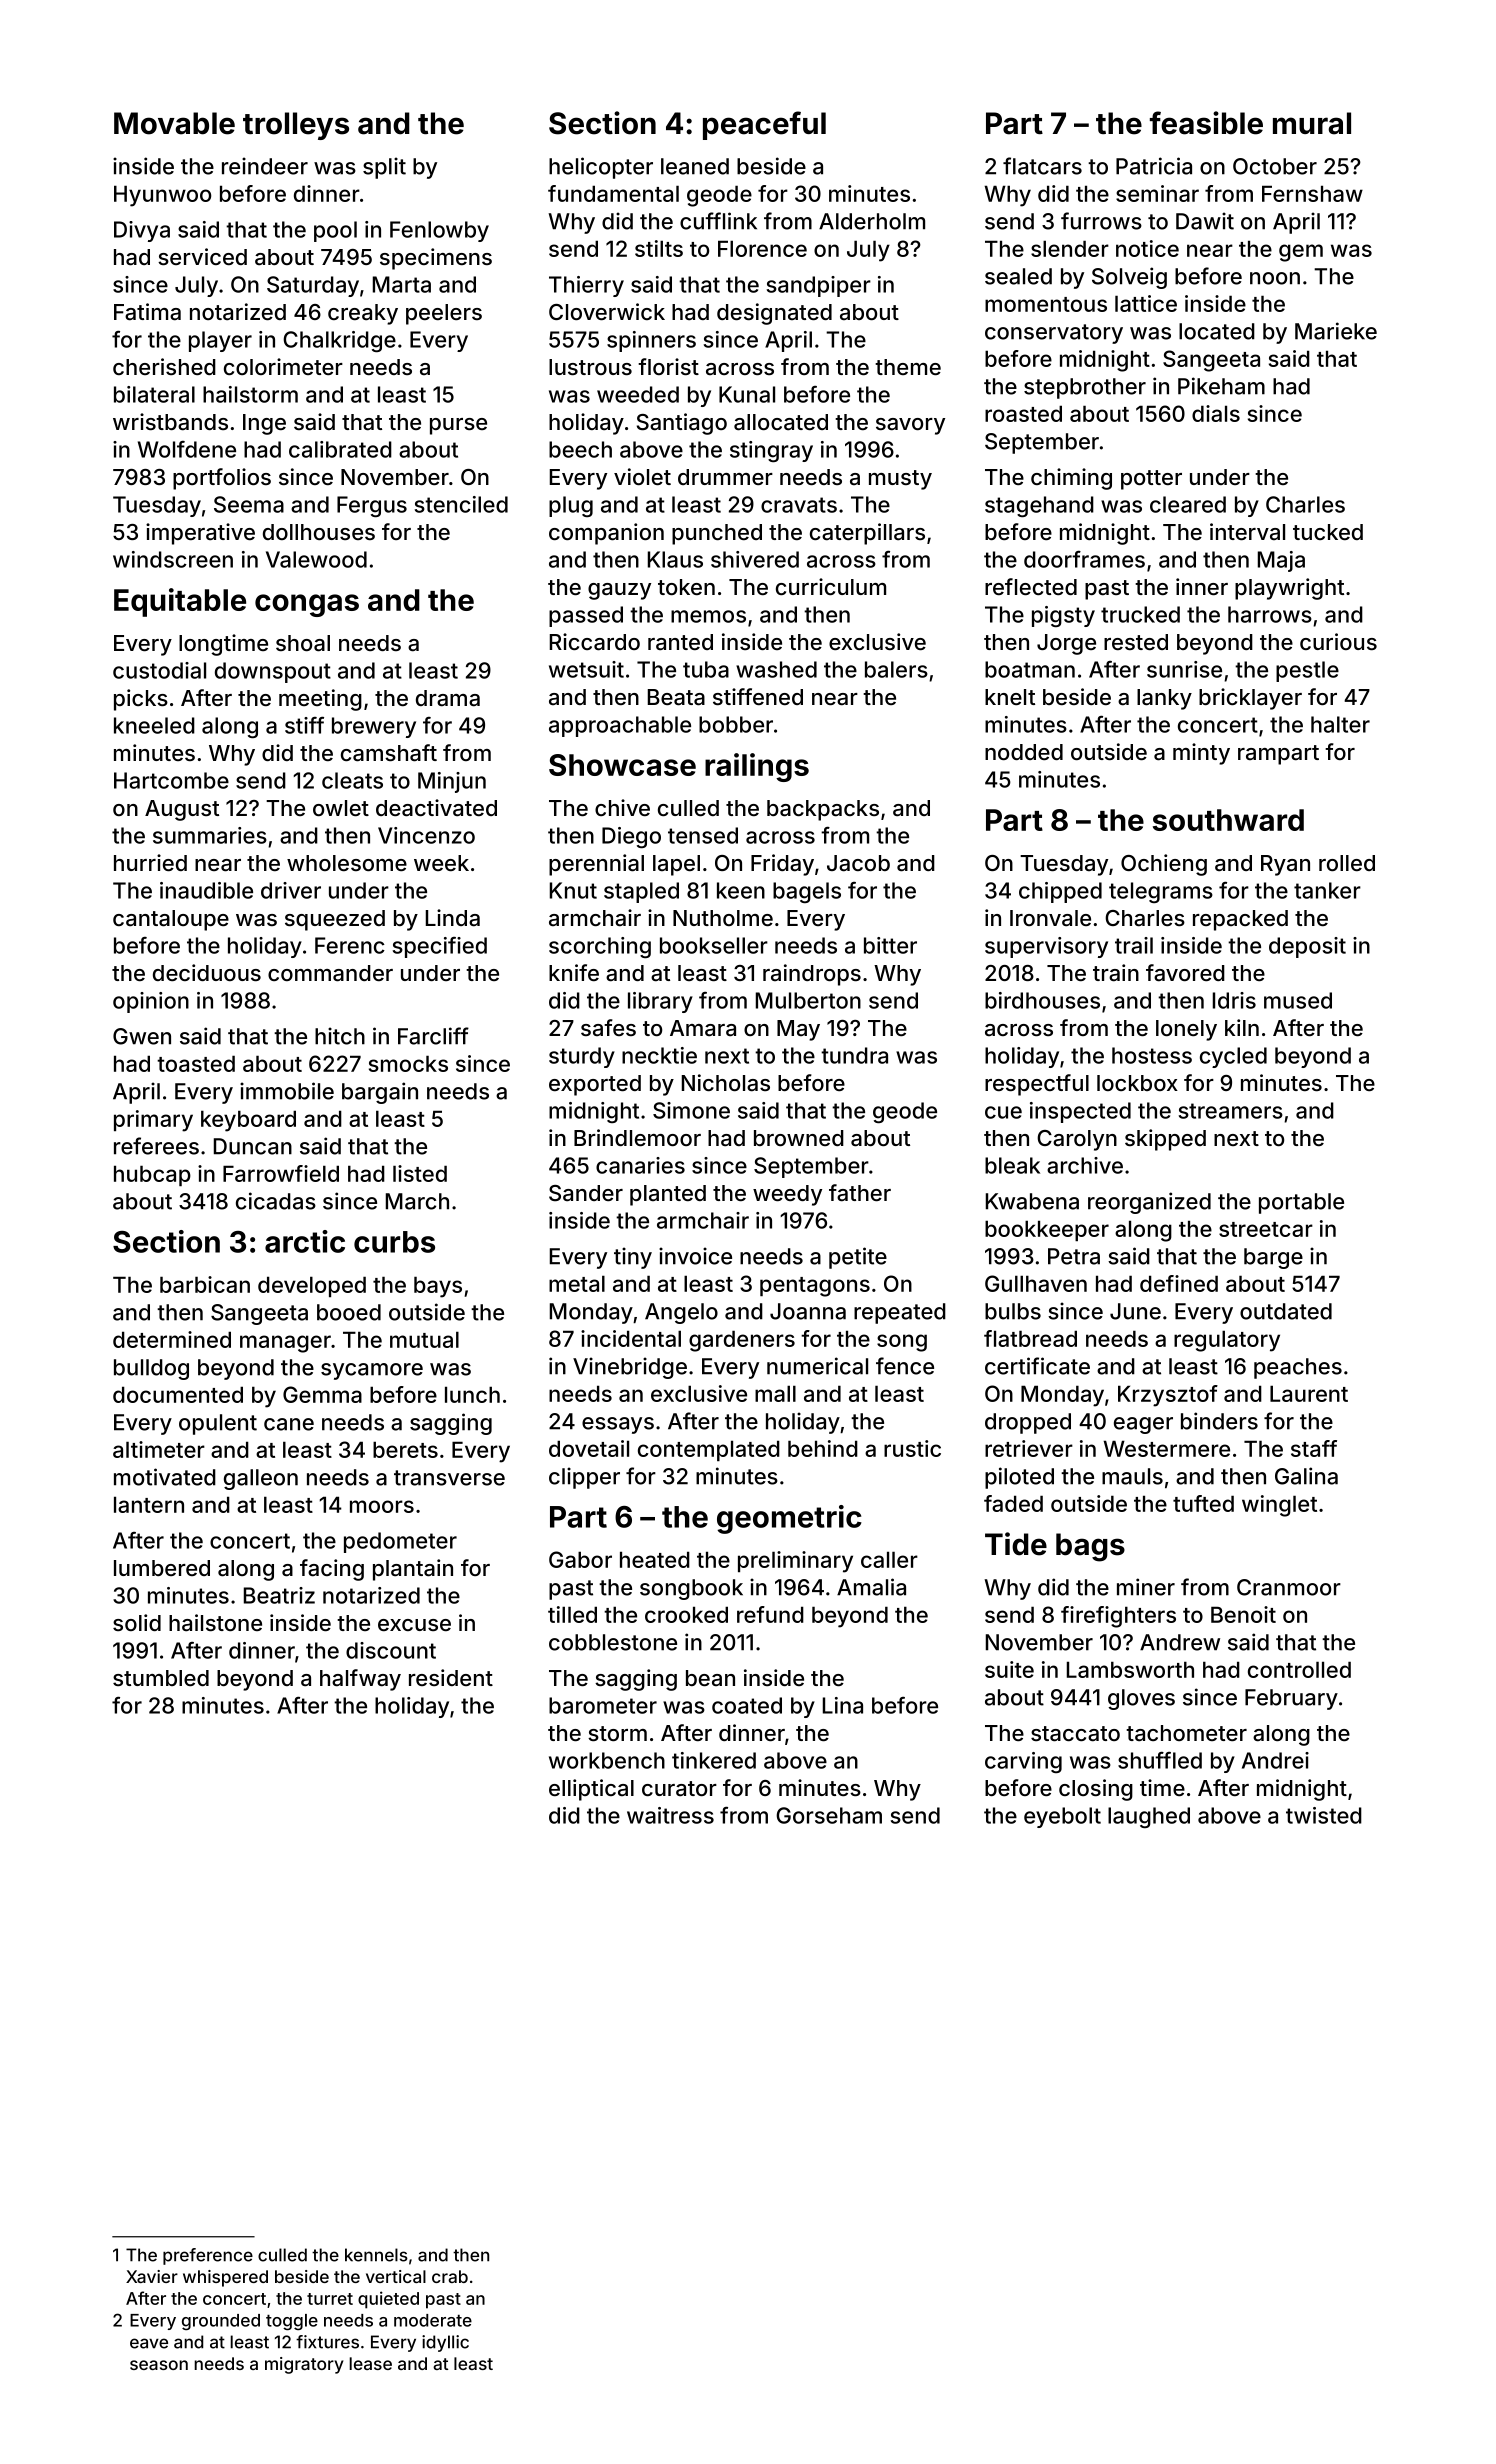  I want to click on Kunal, so click(747, 394).
